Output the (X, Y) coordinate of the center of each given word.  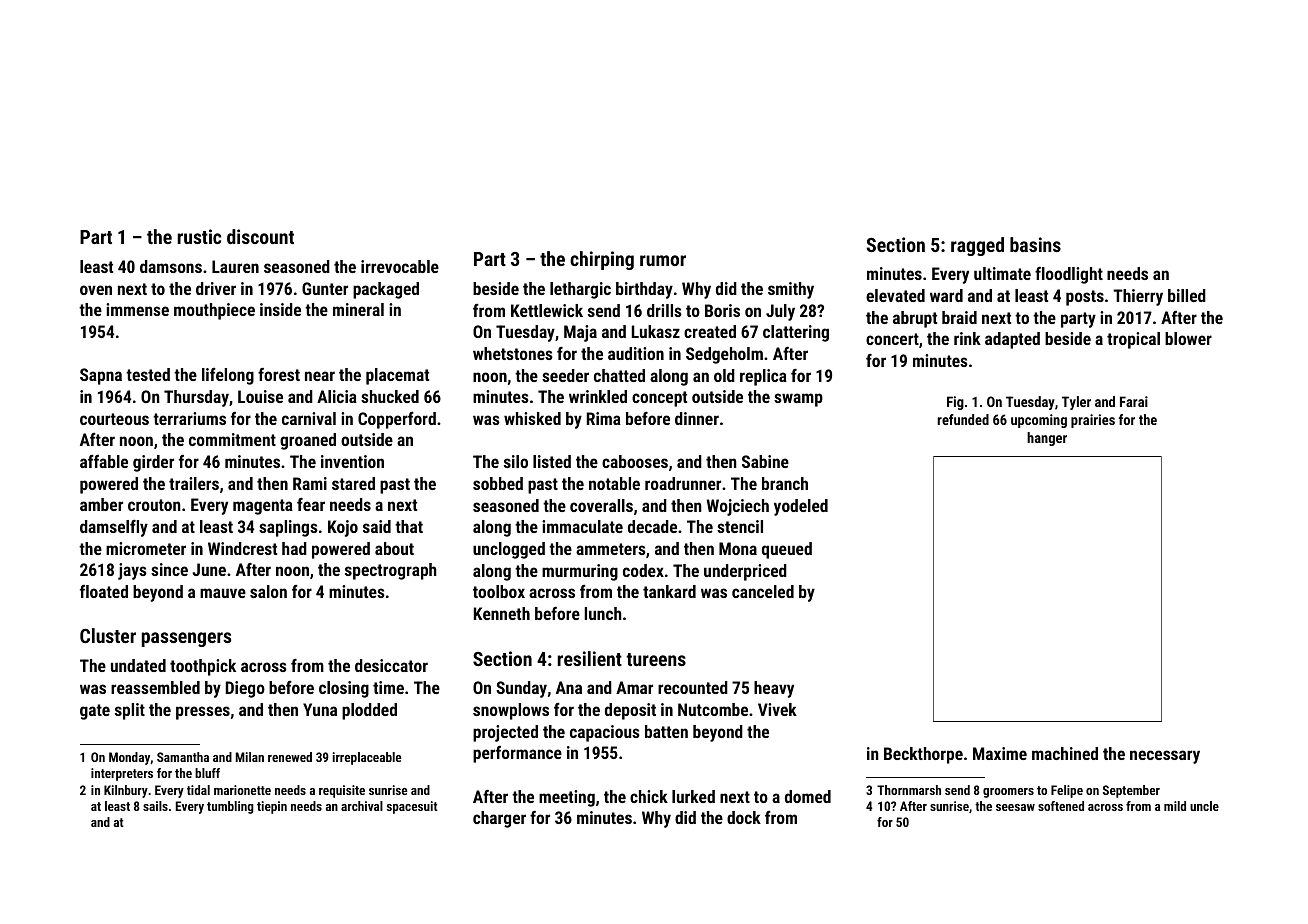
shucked (390, 396)
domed (808, 796)
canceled (763, 591)
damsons (171, 266)
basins (1035, 244)
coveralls (601, 505)
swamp (798, 400)
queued (787, 550)
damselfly (114, 528)
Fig (955, 403)
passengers (186, 639)
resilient (589, 658)
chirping (602, 260)
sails (155, 806)
